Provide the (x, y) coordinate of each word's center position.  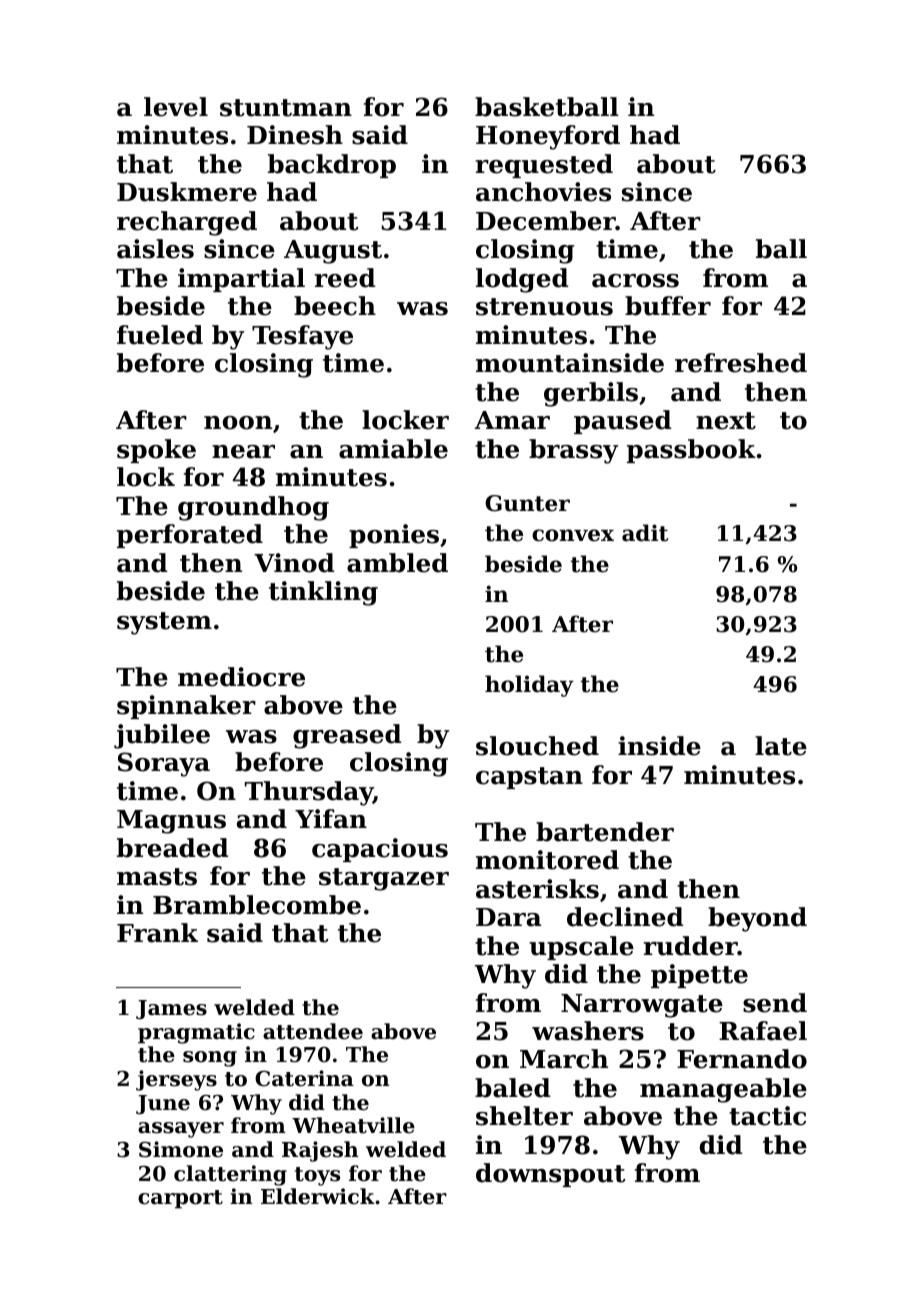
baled (512, 1088)
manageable (723, 1090)
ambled (397, 563)
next (726, 421)
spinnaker (186, 707)
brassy (573, 451)
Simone (181, 1149)
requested (544, 166)
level (176, 107)
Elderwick (318, 1196)
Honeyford (548, 137)
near (243, 452)
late (781, 746)
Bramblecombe (257, 905)
